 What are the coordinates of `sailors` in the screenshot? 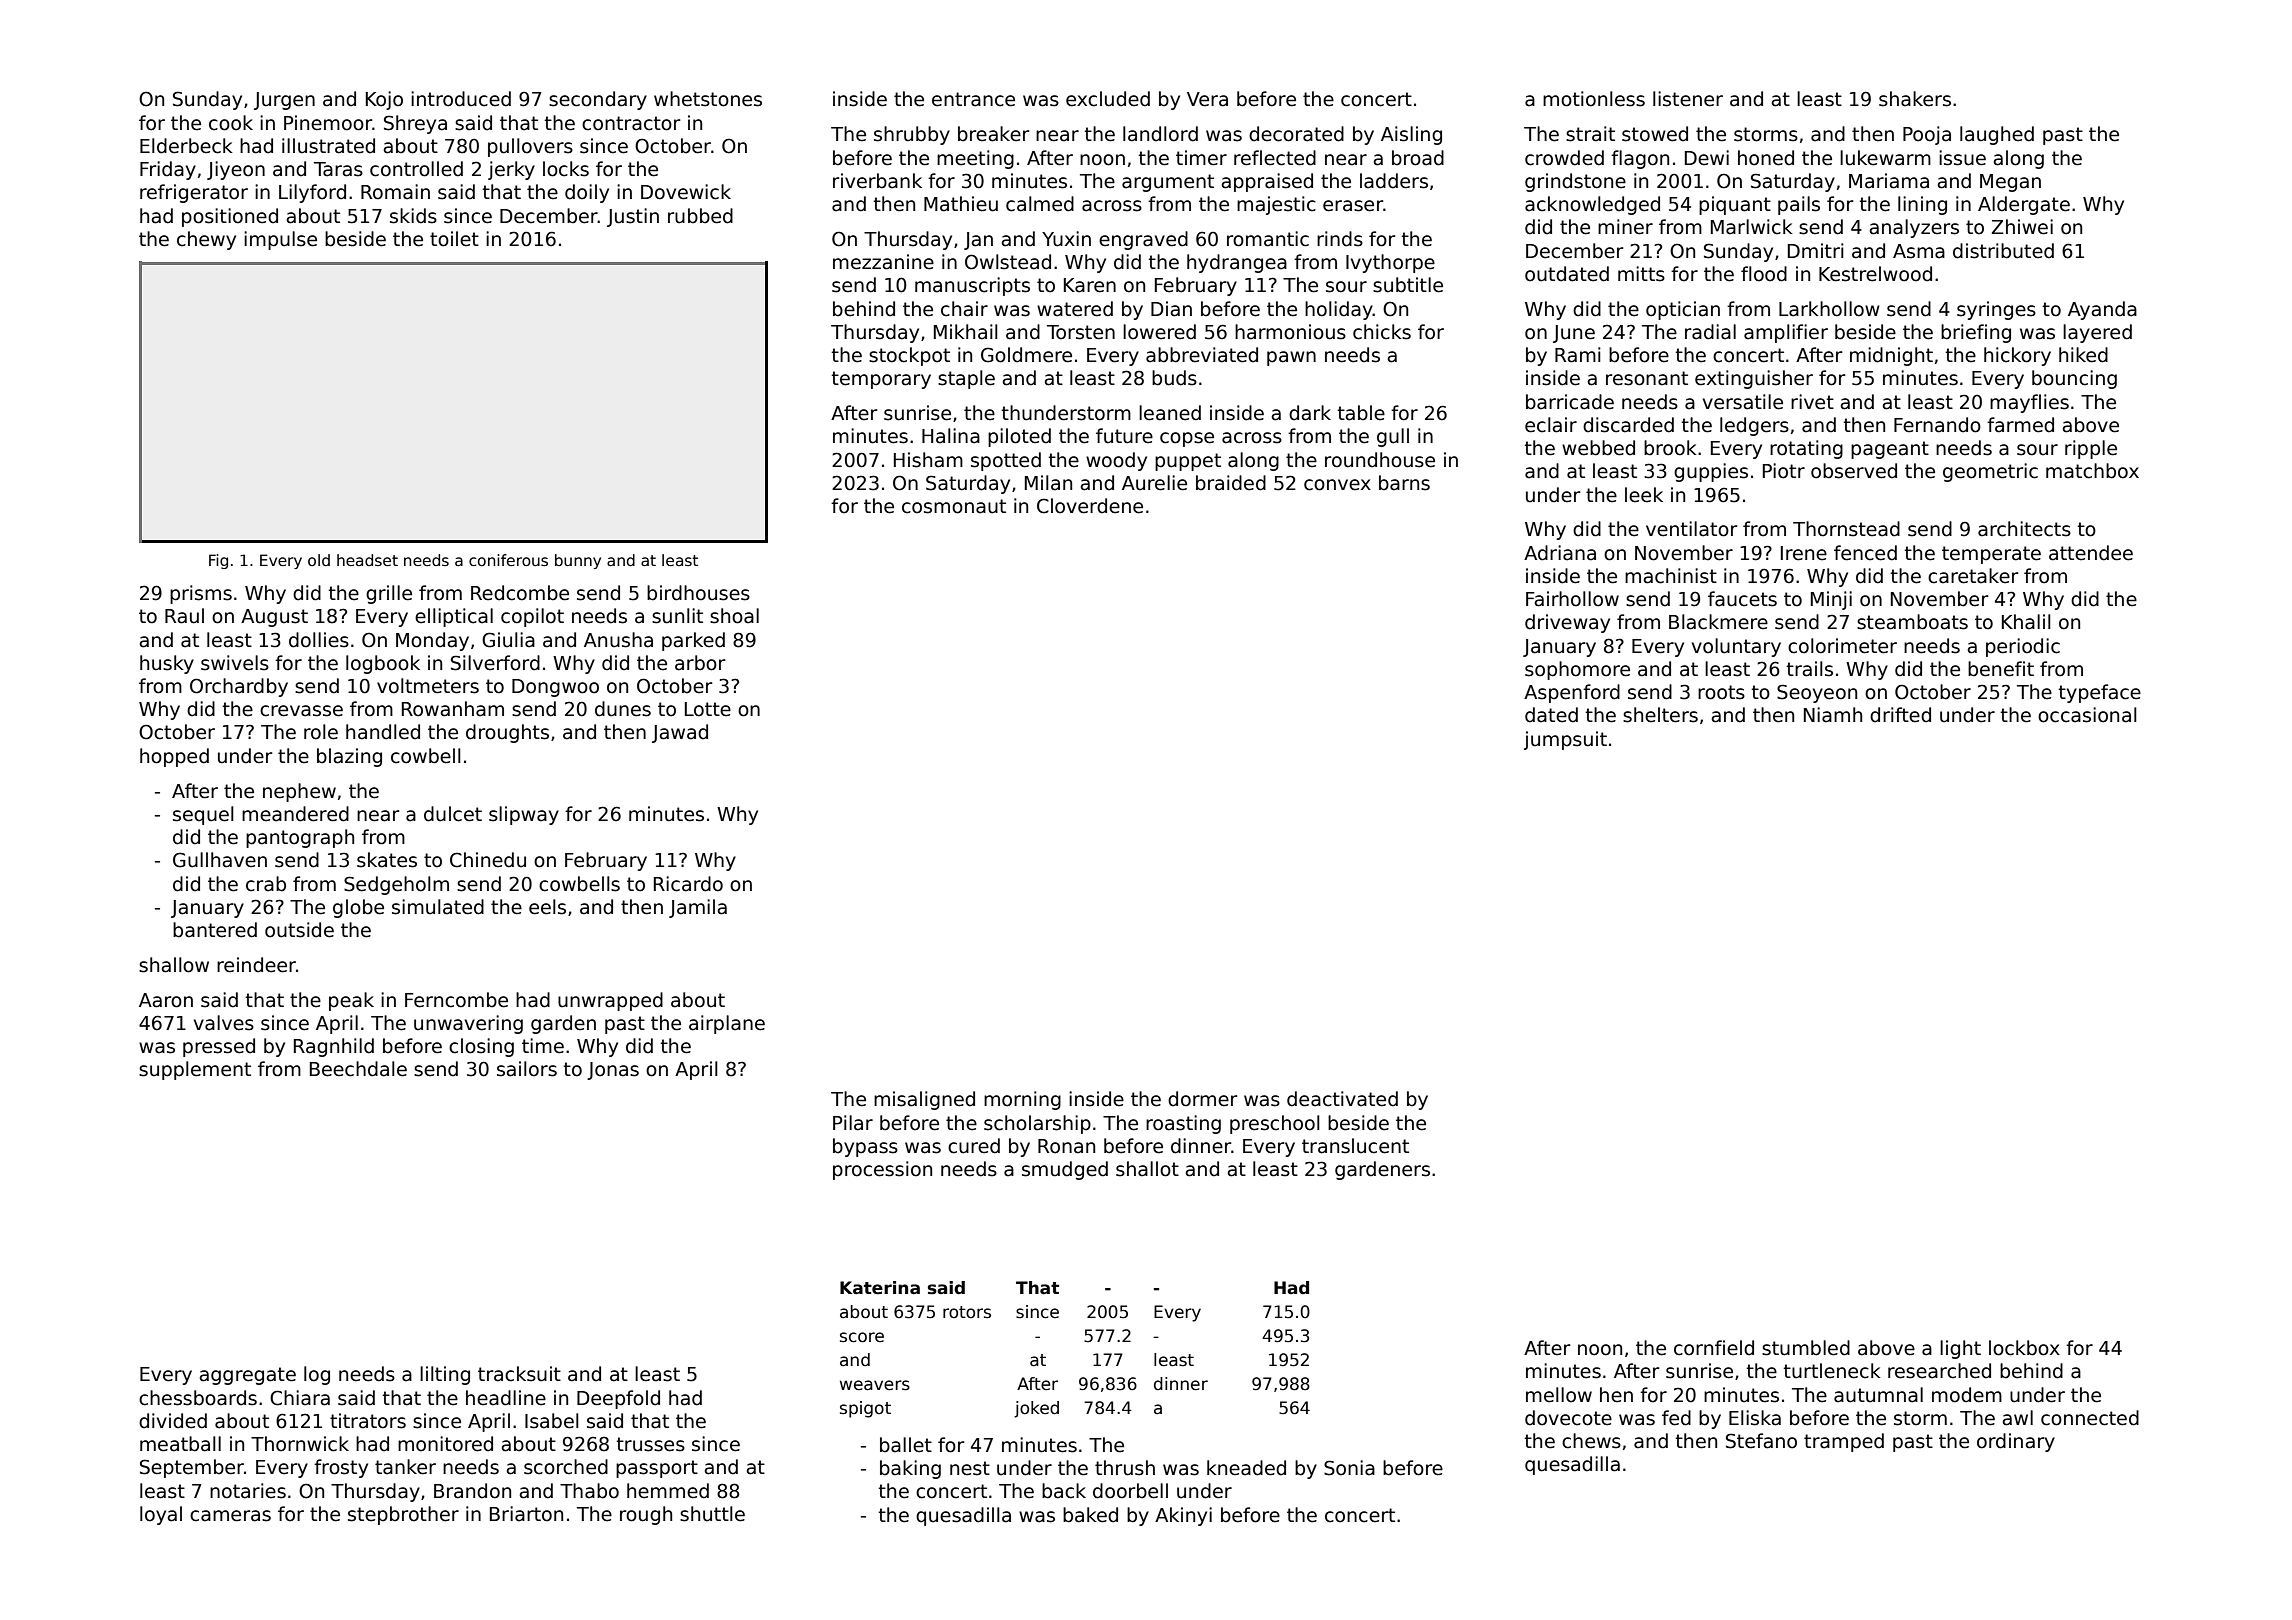 It's located at (527, 1069).
